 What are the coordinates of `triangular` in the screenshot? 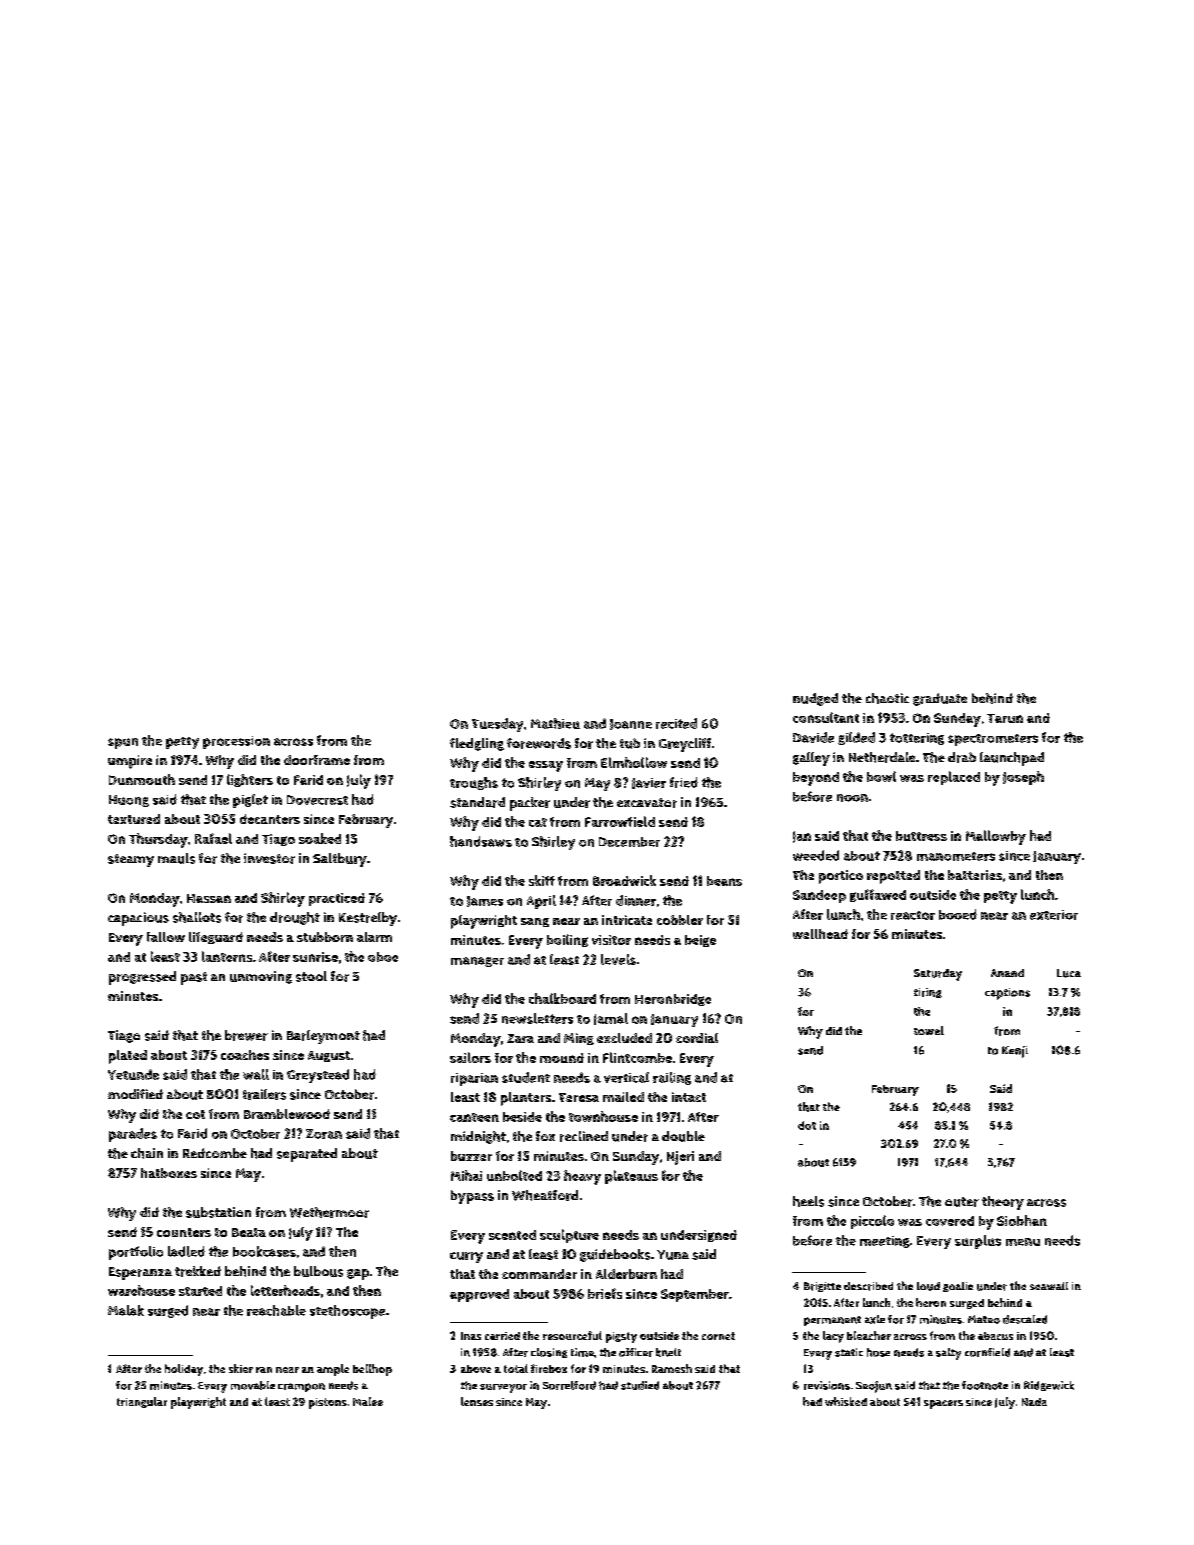 It's located at (142, 1402).
